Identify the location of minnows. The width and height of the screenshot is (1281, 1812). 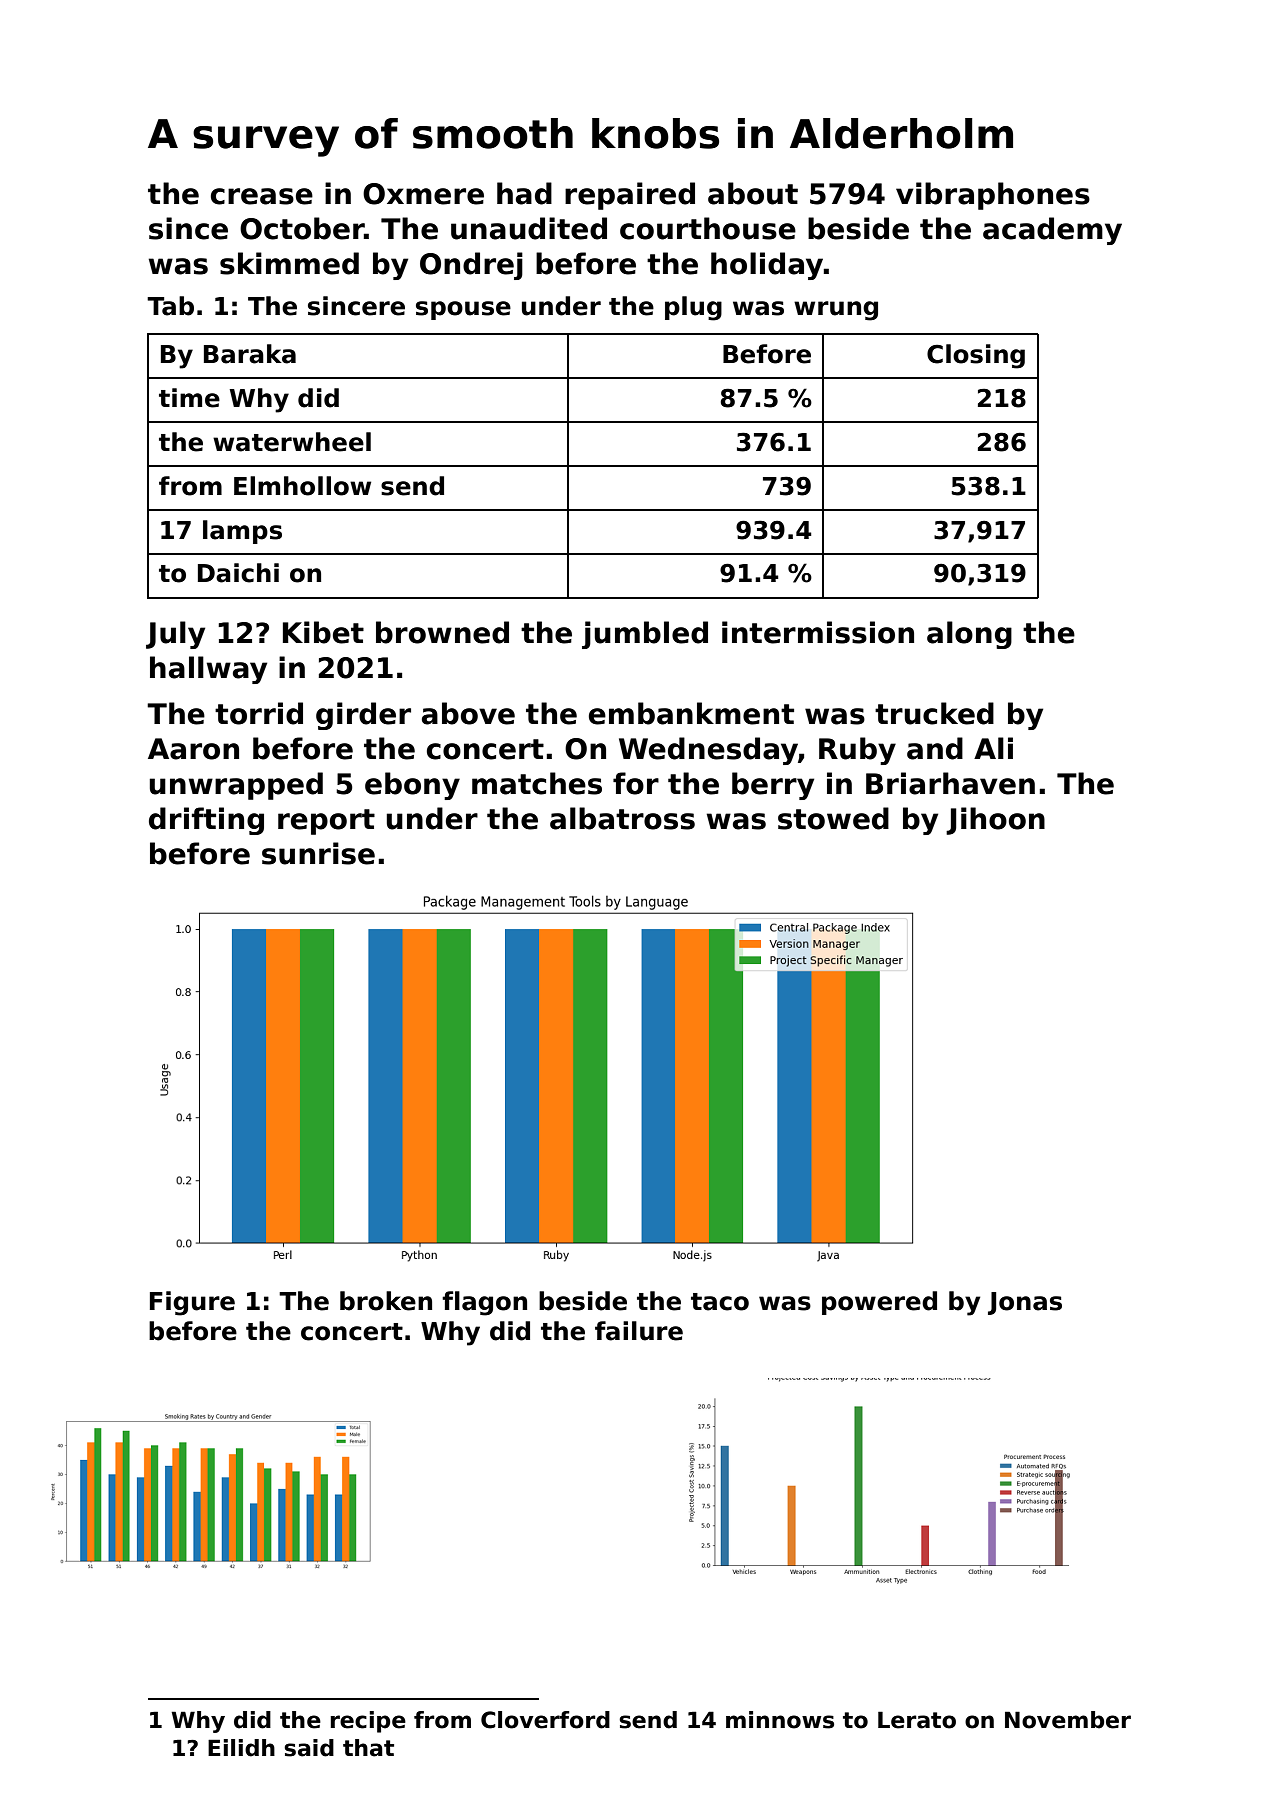
(780, 1720).
